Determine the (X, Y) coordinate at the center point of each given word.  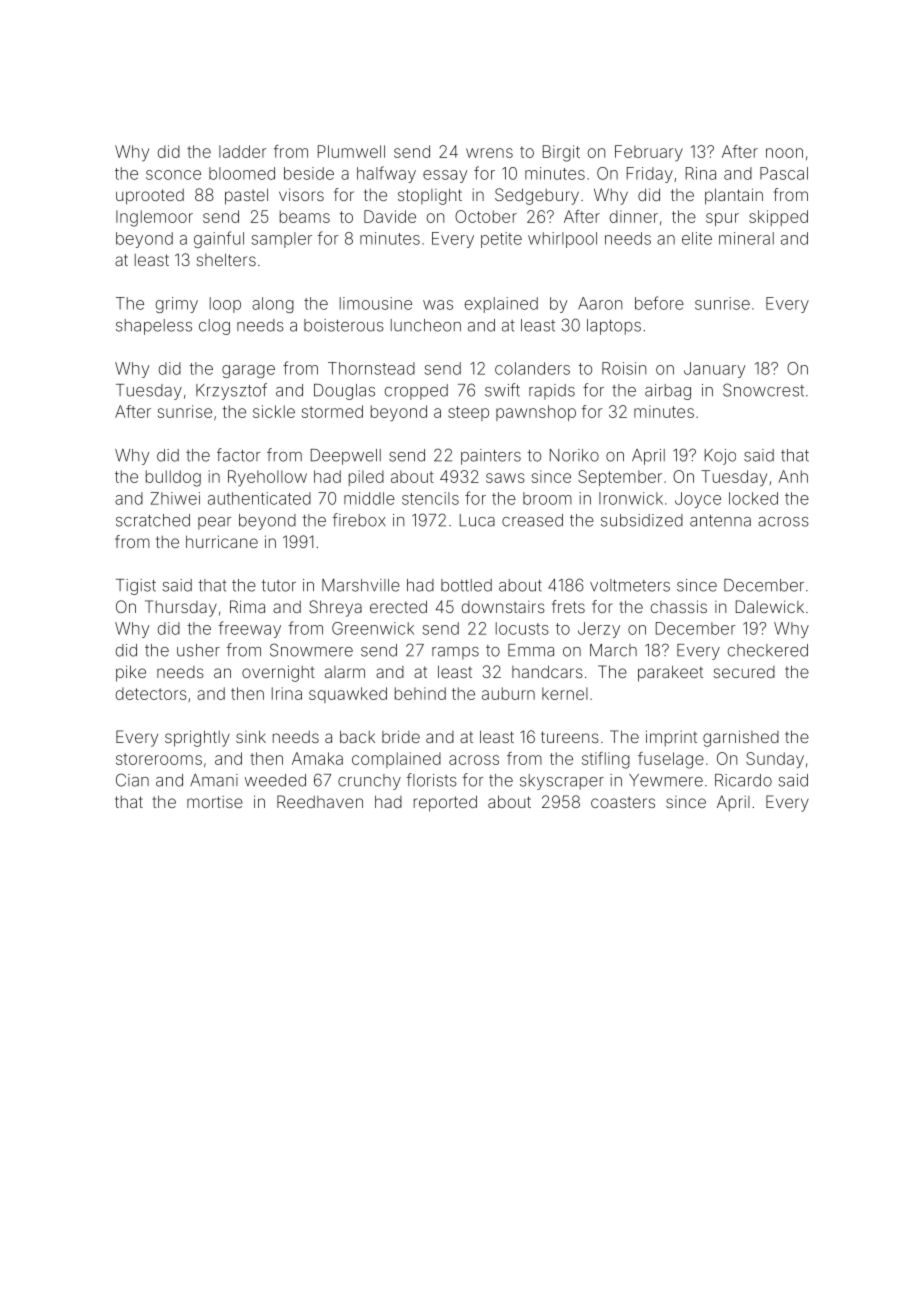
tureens (570, 737)
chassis (679, 606)
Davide (390, 216)
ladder (243, 151)
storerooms (159, 759)
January (714, 370)
